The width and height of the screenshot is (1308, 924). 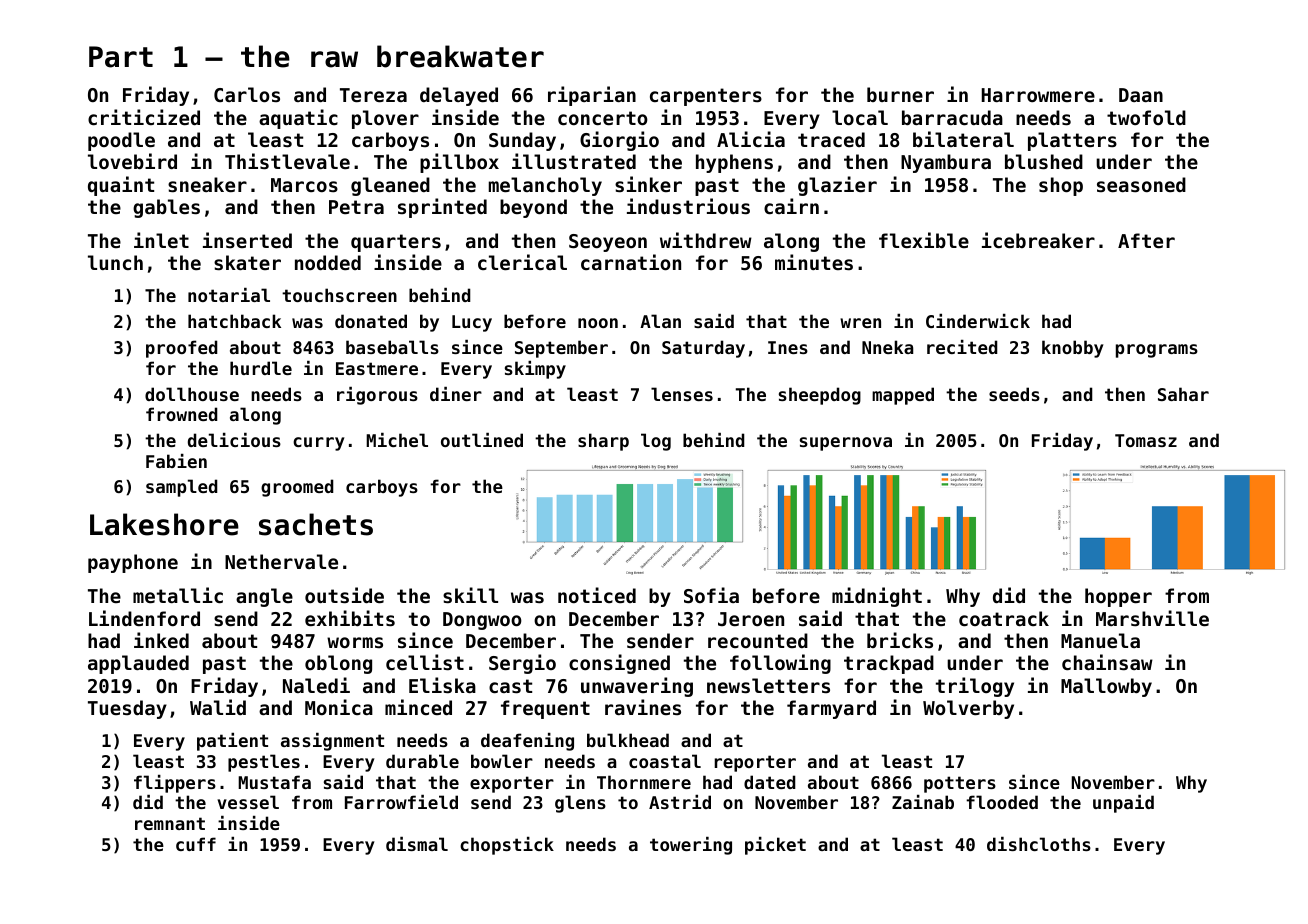 What do you see at coordinates (196, 844) in the screenshot?
I see `cuff` at bounding box center [196, 844].
